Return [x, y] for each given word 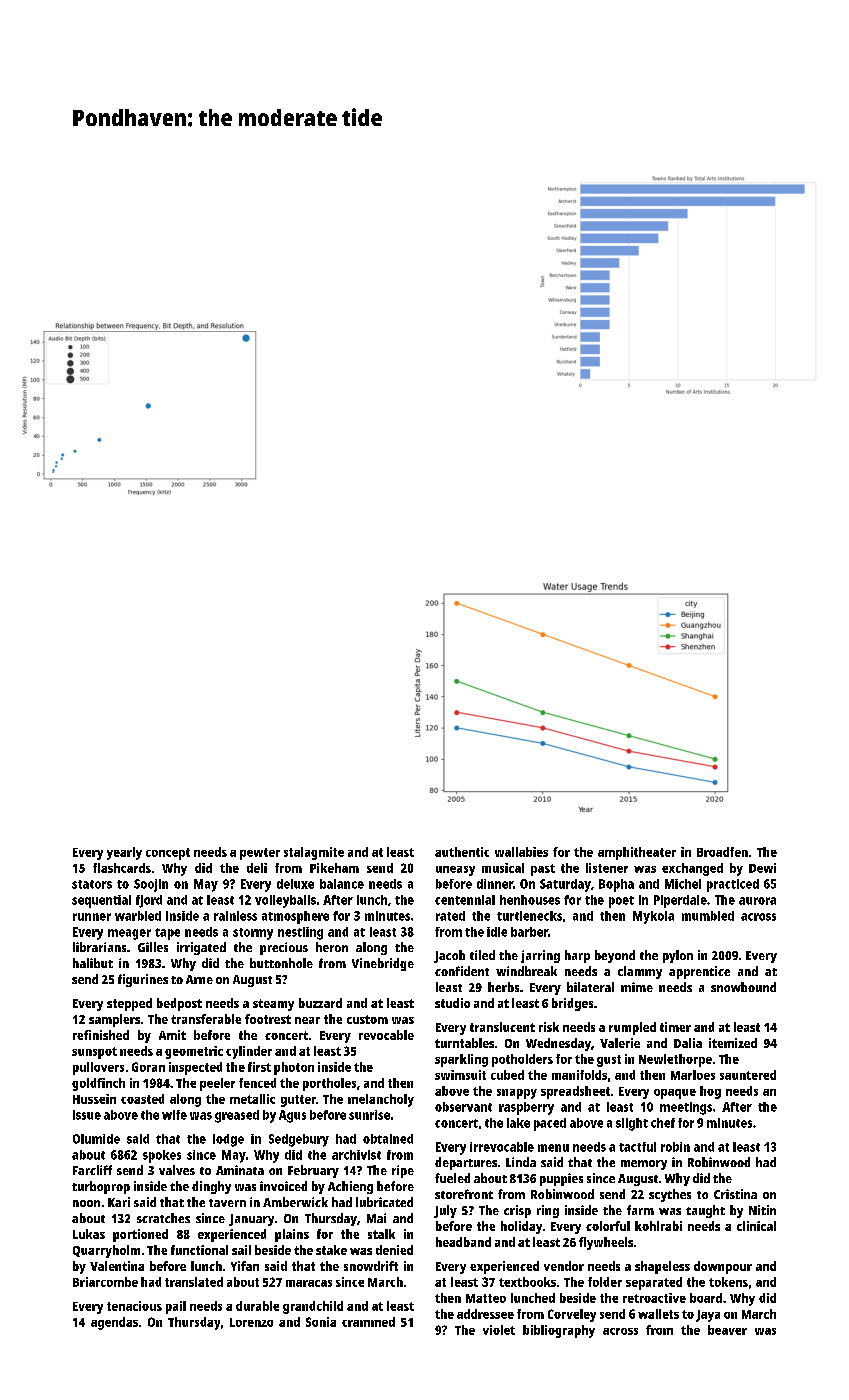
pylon [678, 956]
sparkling [461, 1060]
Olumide [96, 1139]
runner [92, 917]
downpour [723, 1267]
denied [394, 1250]
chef [663, 1123]
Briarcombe [105, 1282]
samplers [114, 1020]
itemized [733, 1043]
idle [497, 932]
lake [518, 1123]
